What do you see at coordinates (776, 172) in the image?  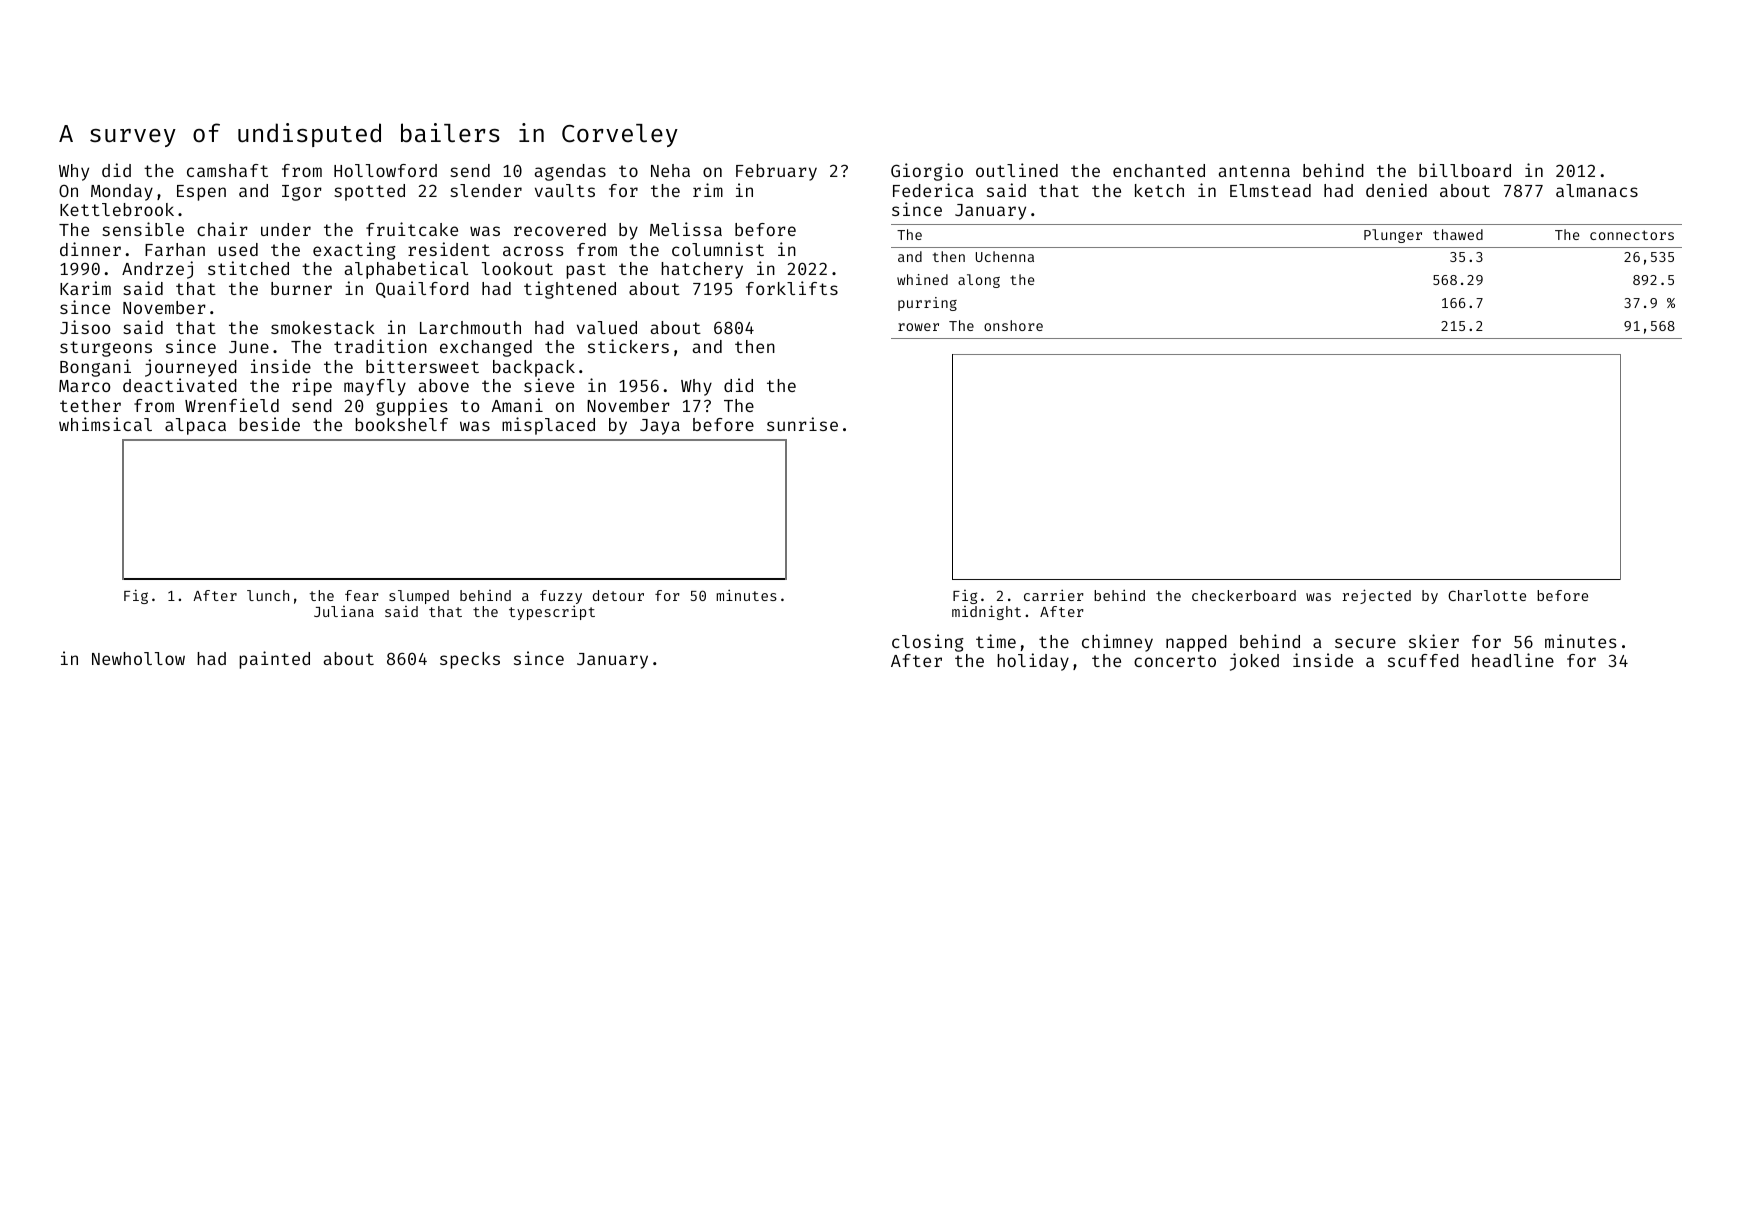 I see `February` at bounding box center [776, 172].
